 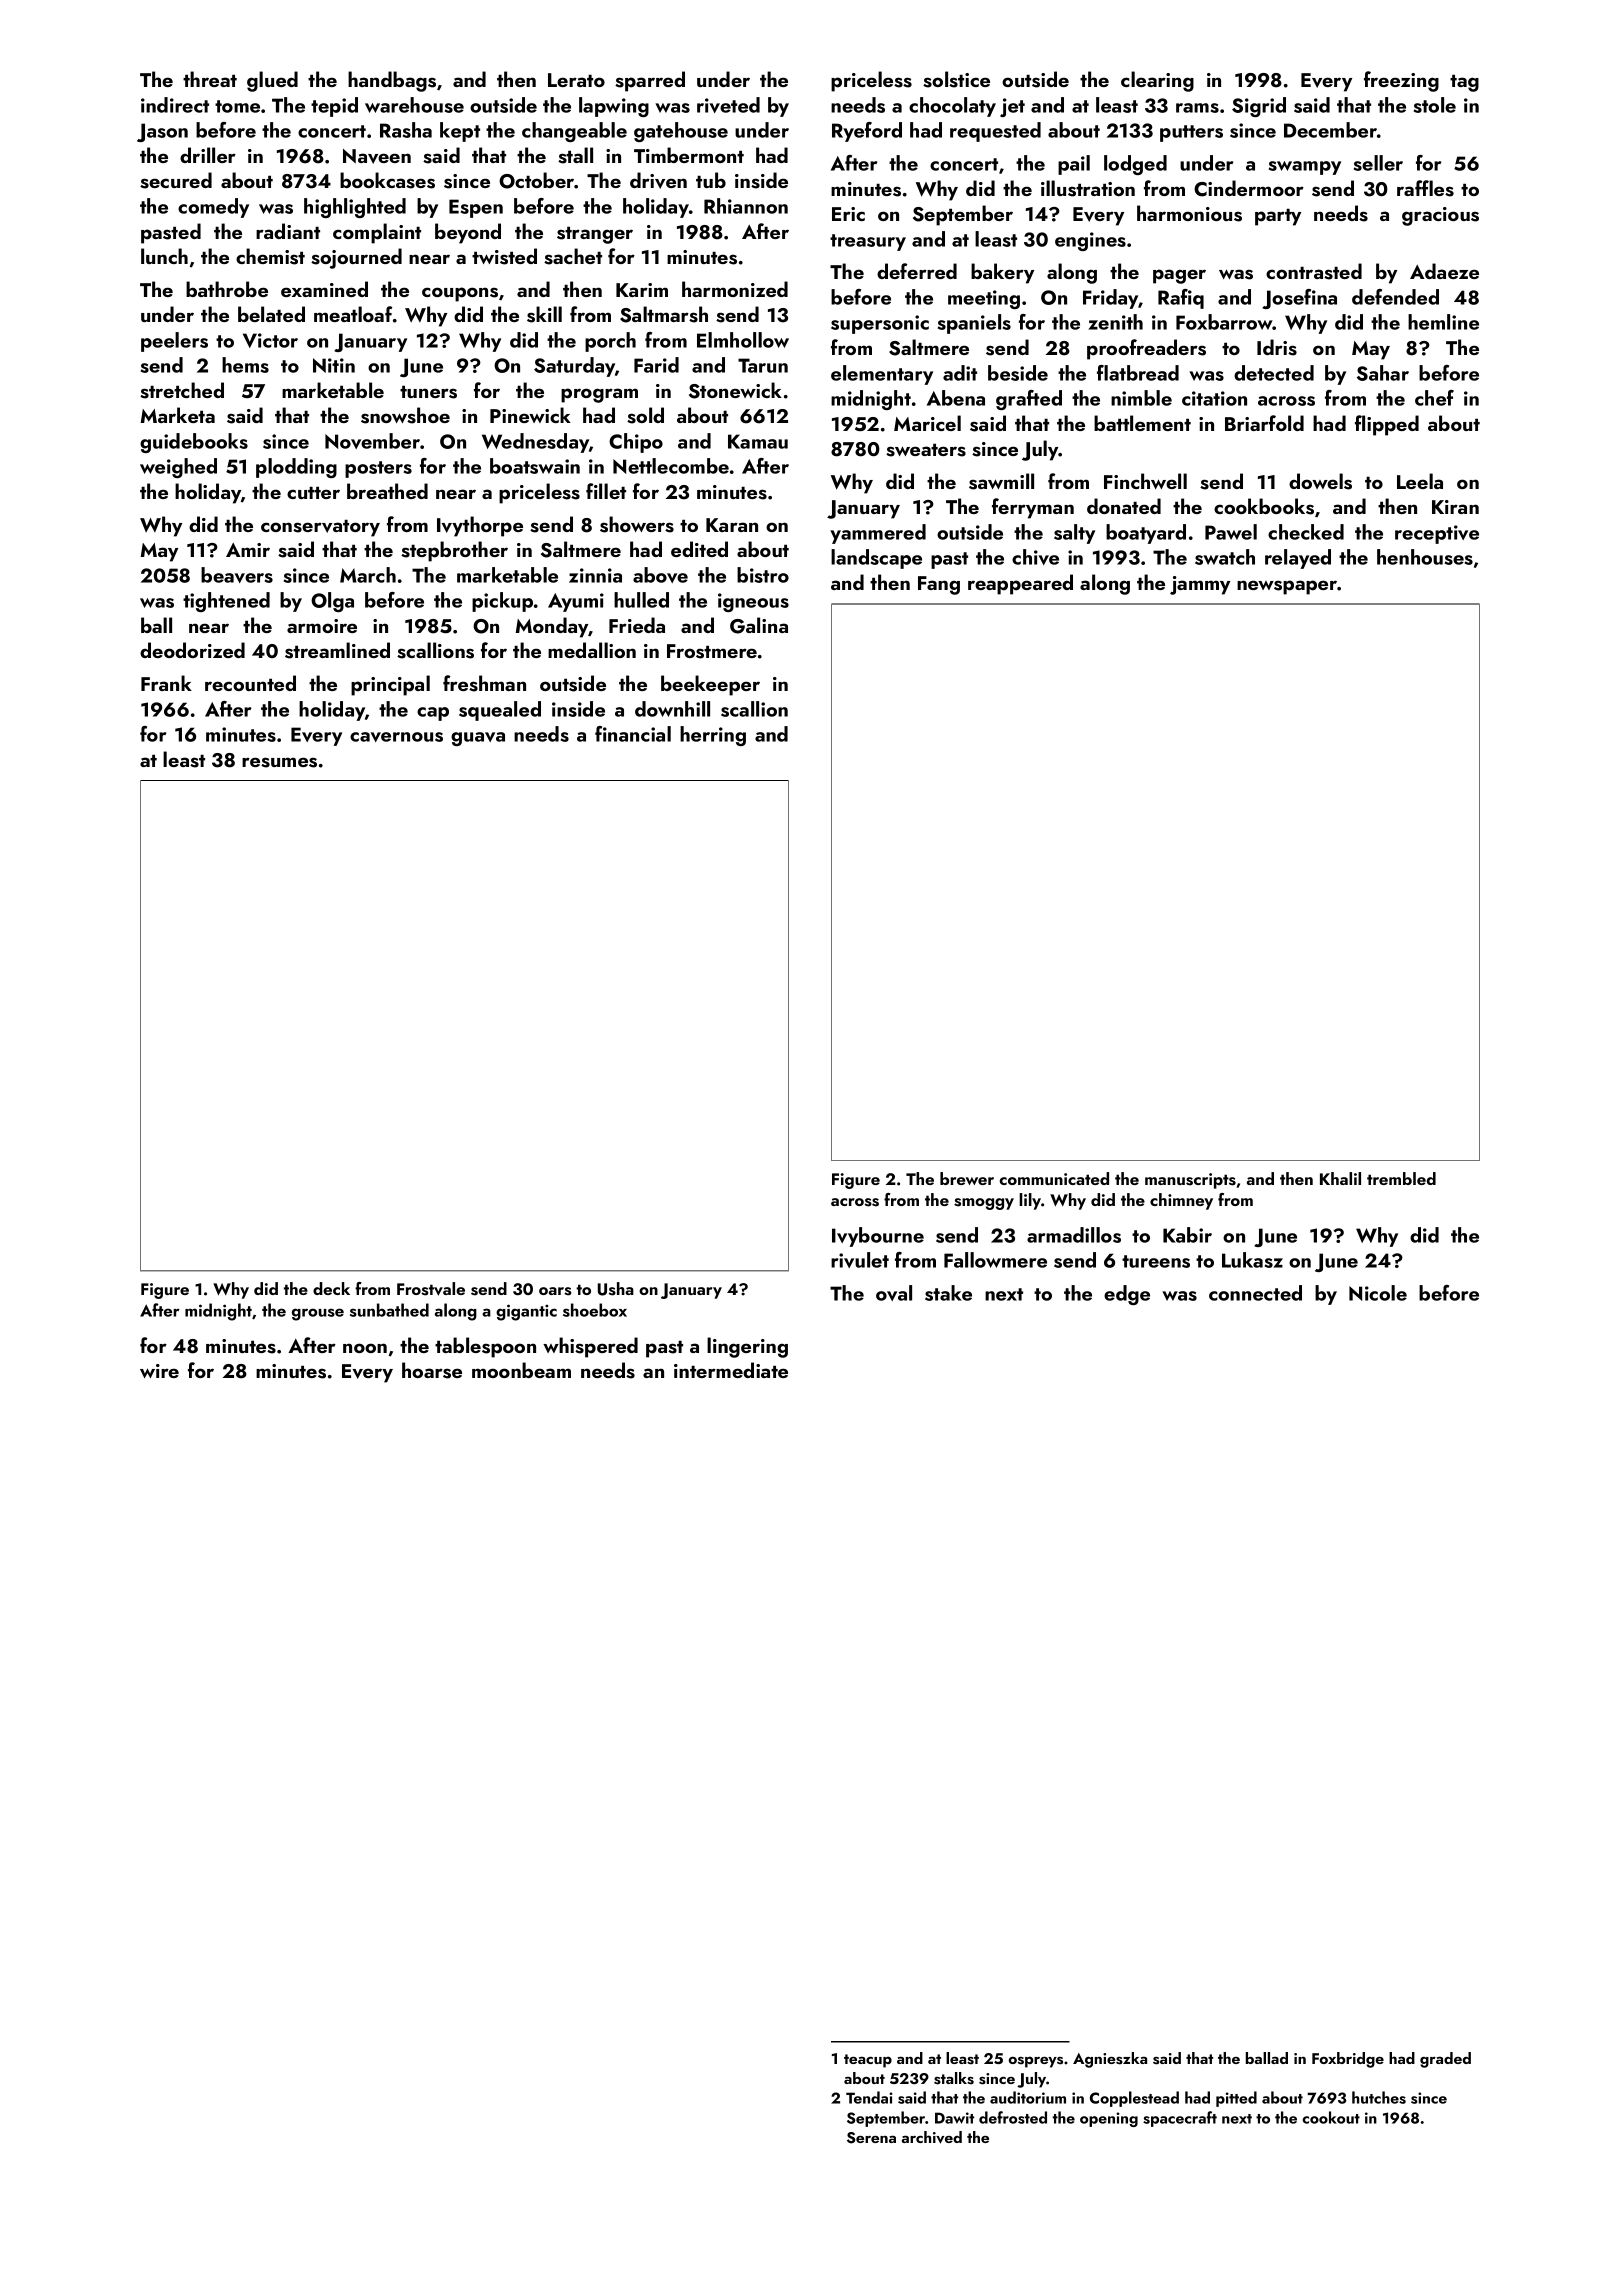 What do you see at coordinates (731, 1370) in the document?
I see `intermediate` at bounding box center [731, 1370].
